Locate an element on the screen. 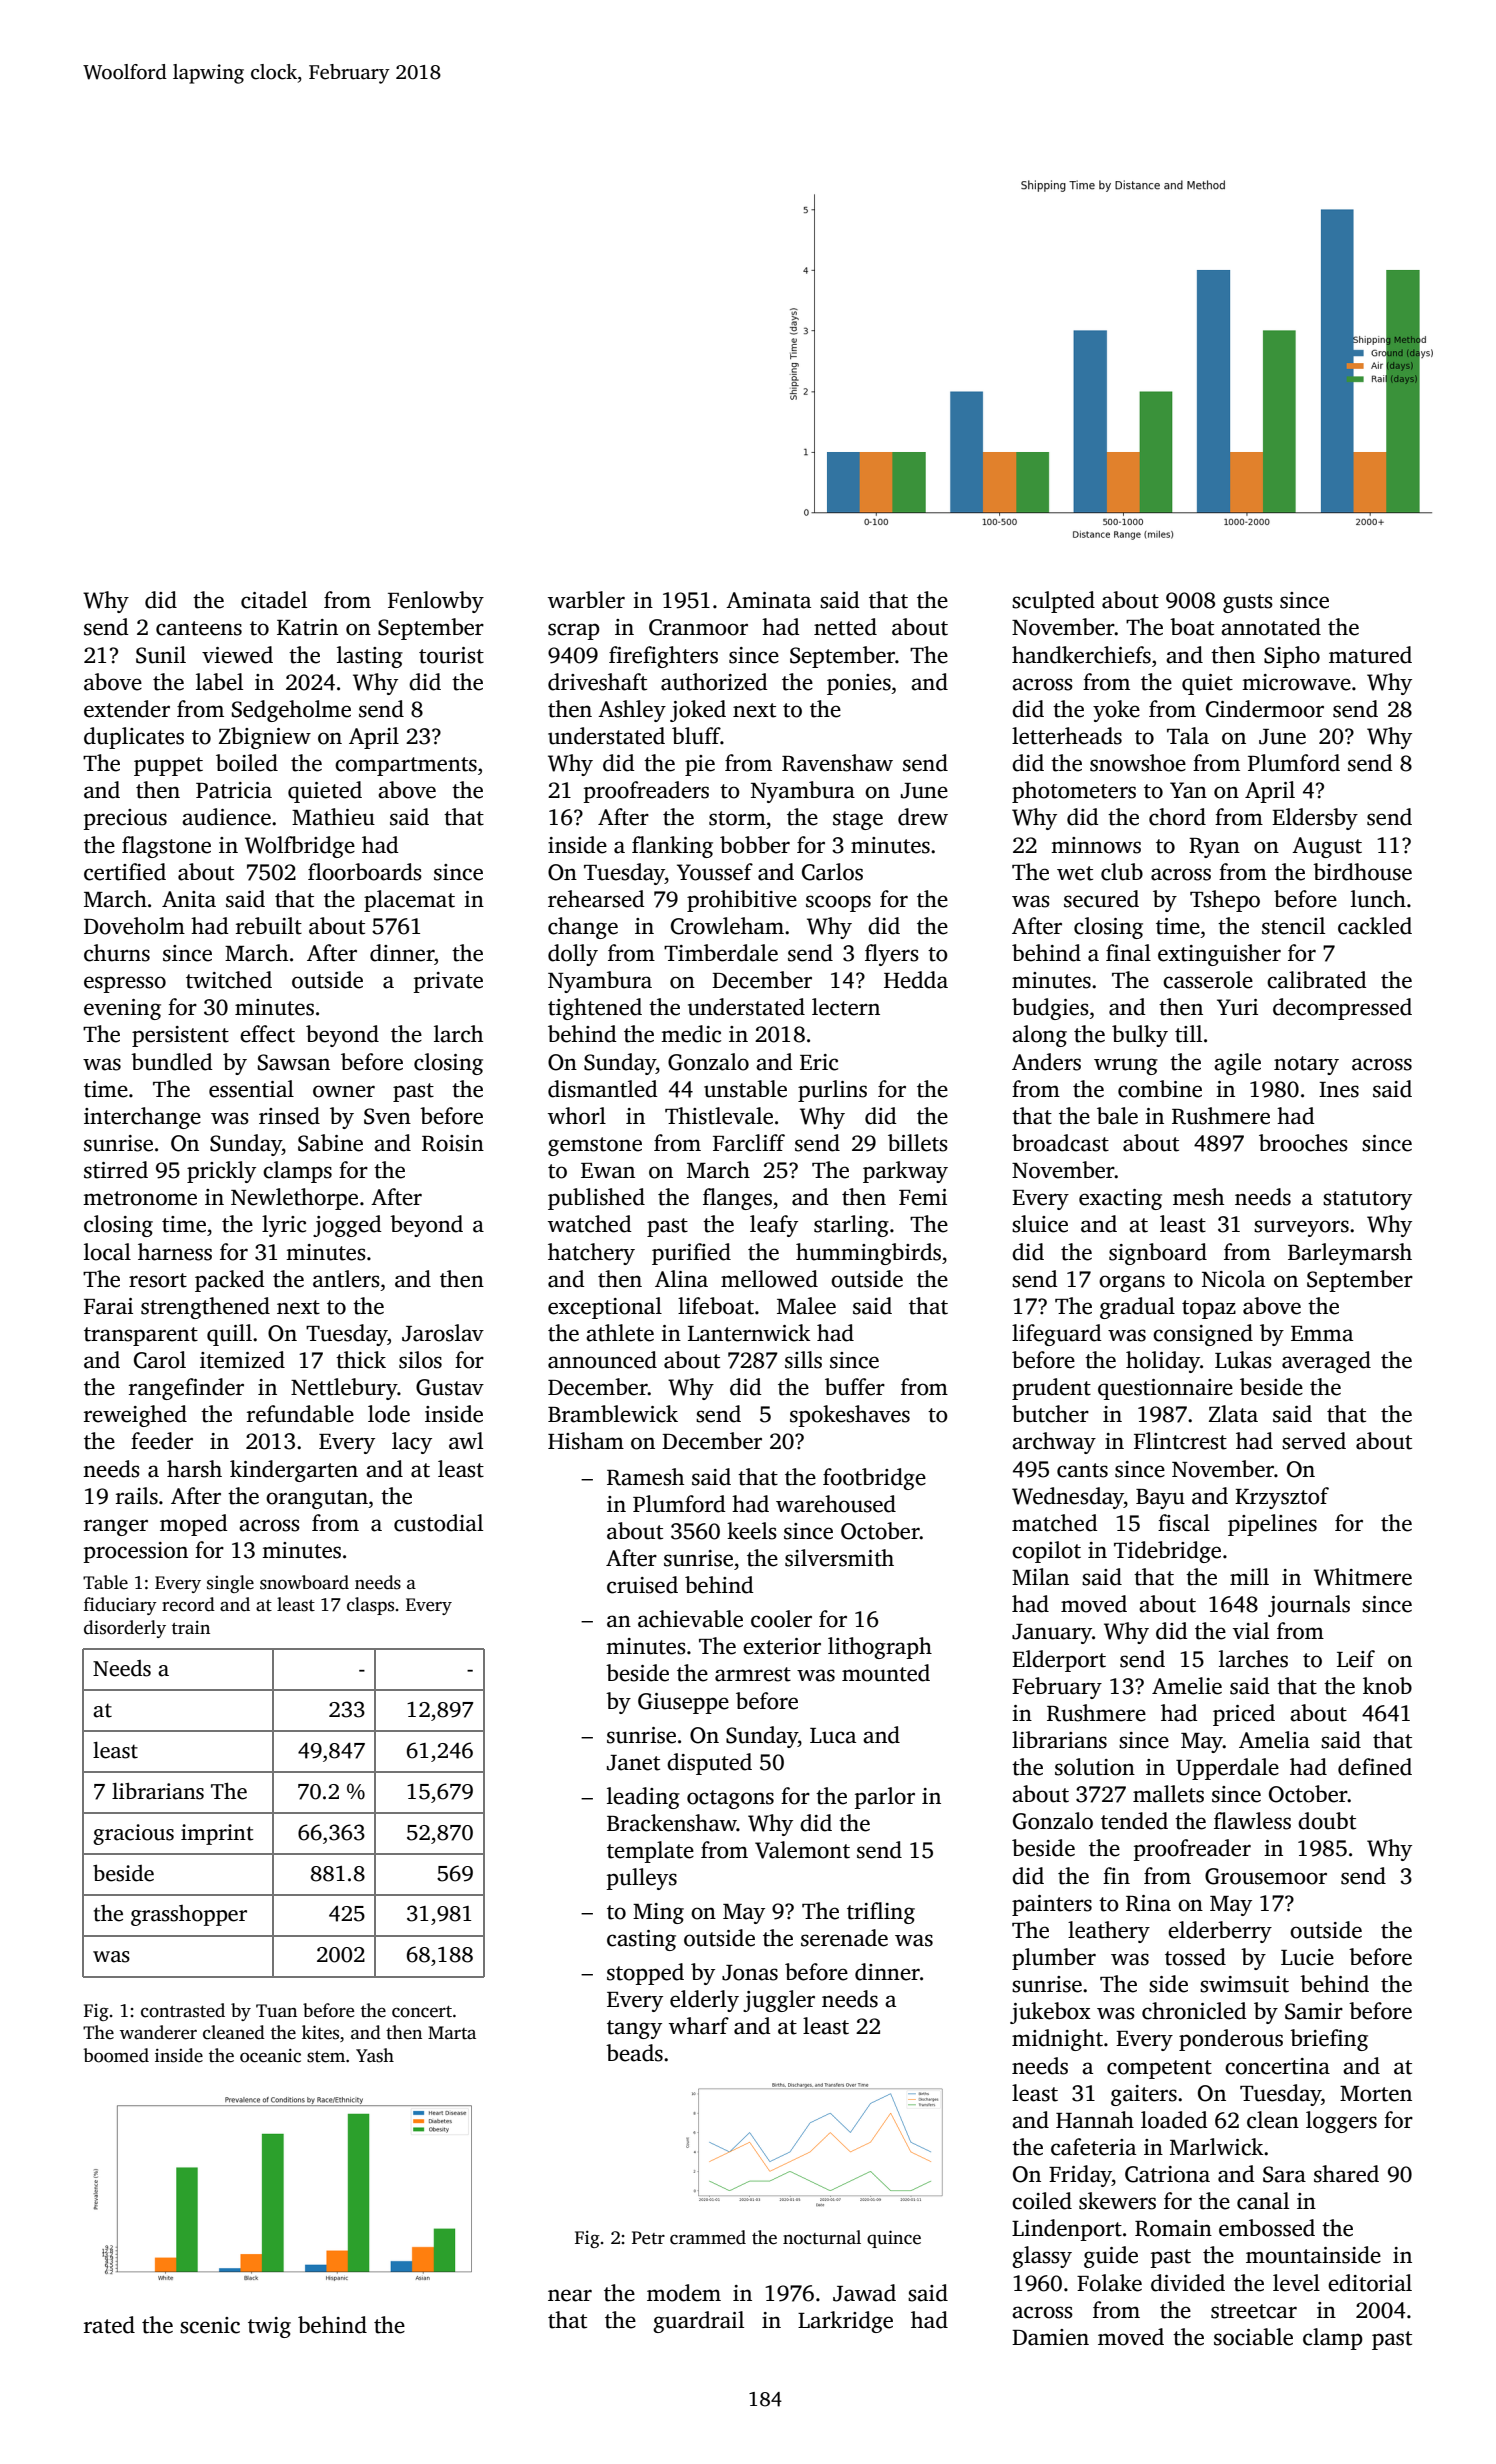  elderly is located at coordinates (704, 2001).
